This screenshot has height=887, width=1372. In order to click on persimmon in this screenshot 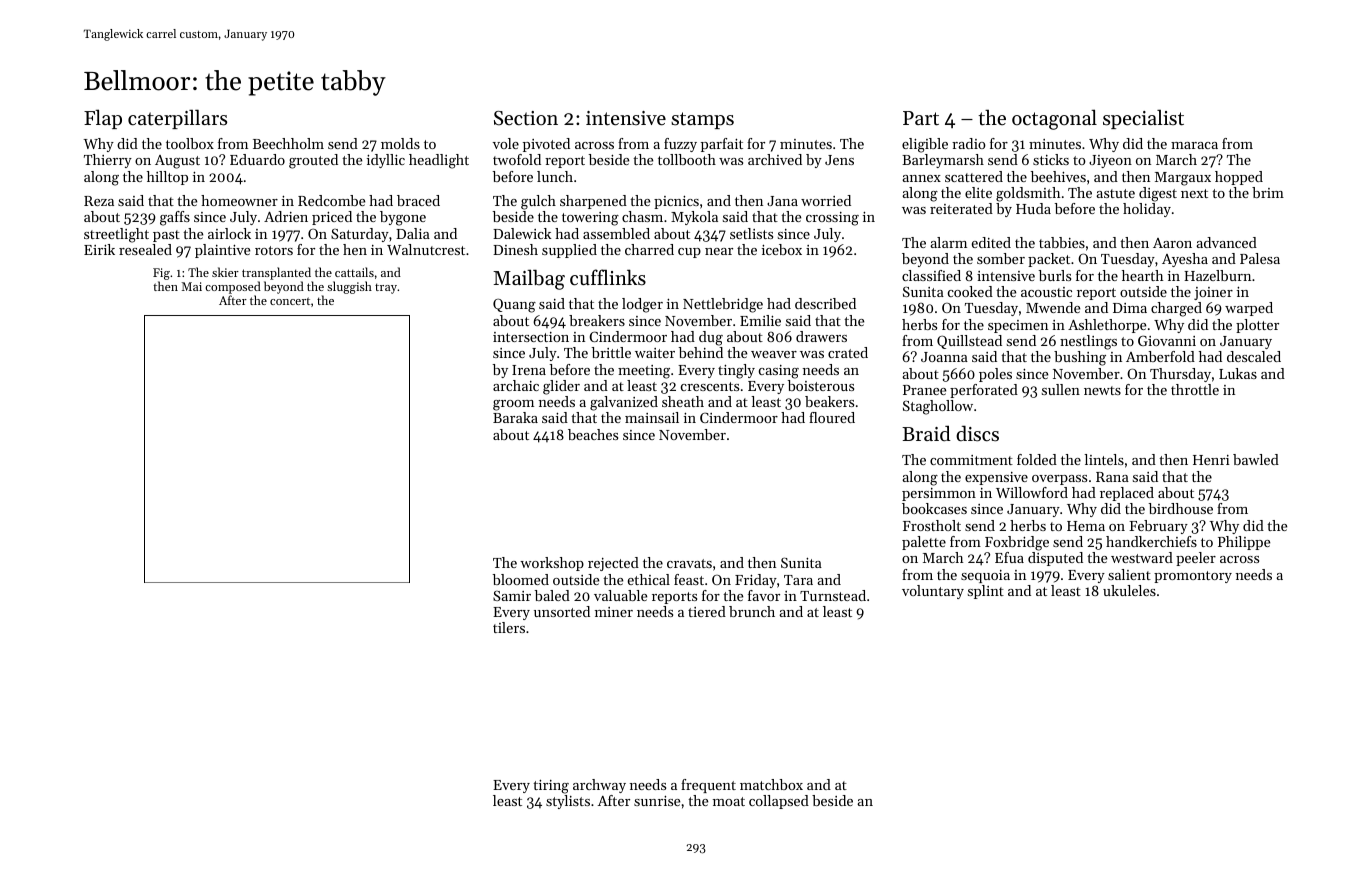, I will do `click(939, 494)`.
